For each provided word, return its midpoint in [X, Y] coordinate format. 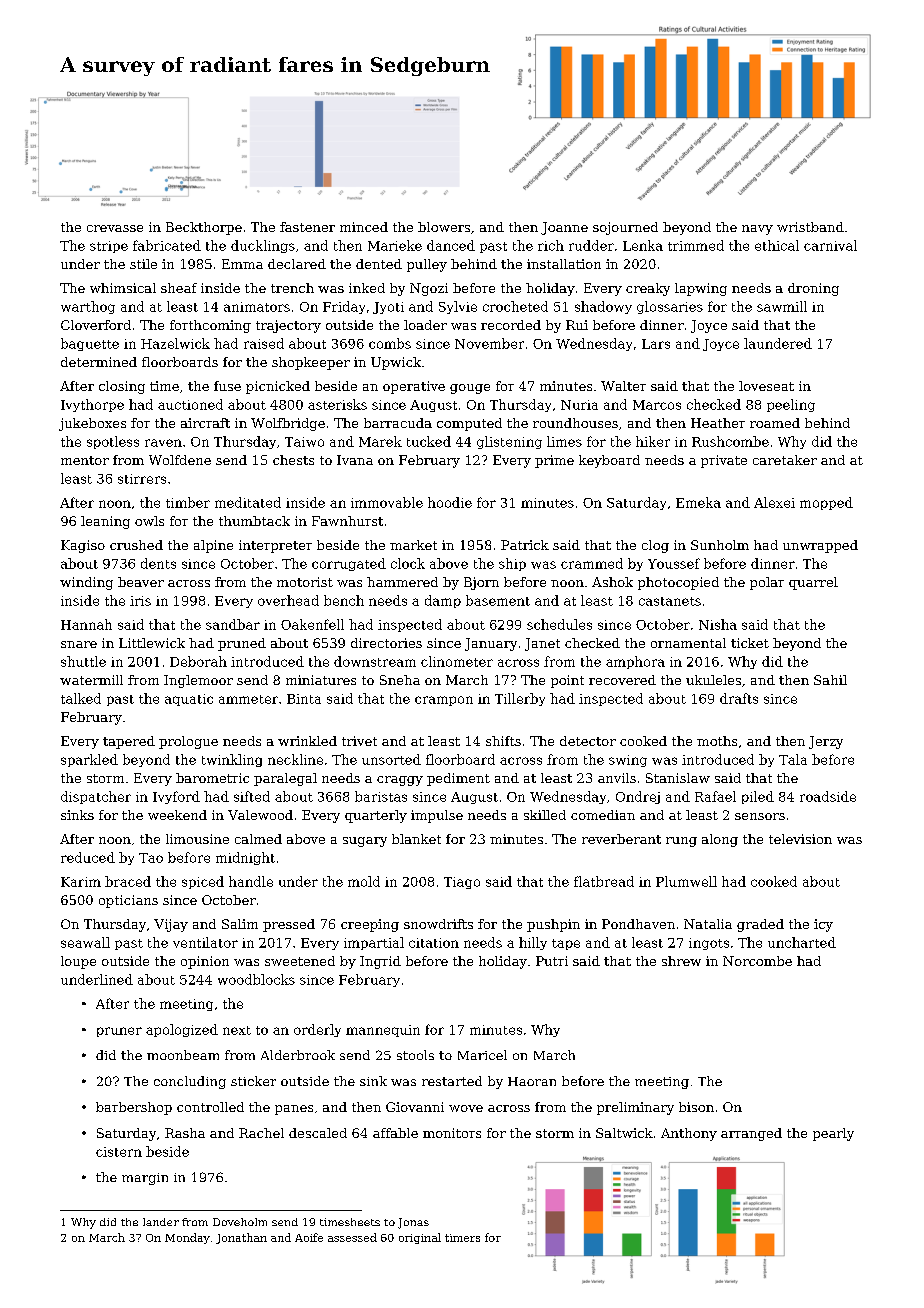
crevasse [115, 228]
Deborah [198, 661]
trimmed [696, 245]
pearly [833, 1134]
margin [145, 1179]
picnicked [278, 387]
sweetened [300, 961]
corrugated [349, 564]
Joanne [564, 228]
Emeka [698, 502]
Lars [656, 344]
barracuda [398, 423]
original [420, 1238]
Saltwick [624, 1133]
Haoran [532, 1081]
